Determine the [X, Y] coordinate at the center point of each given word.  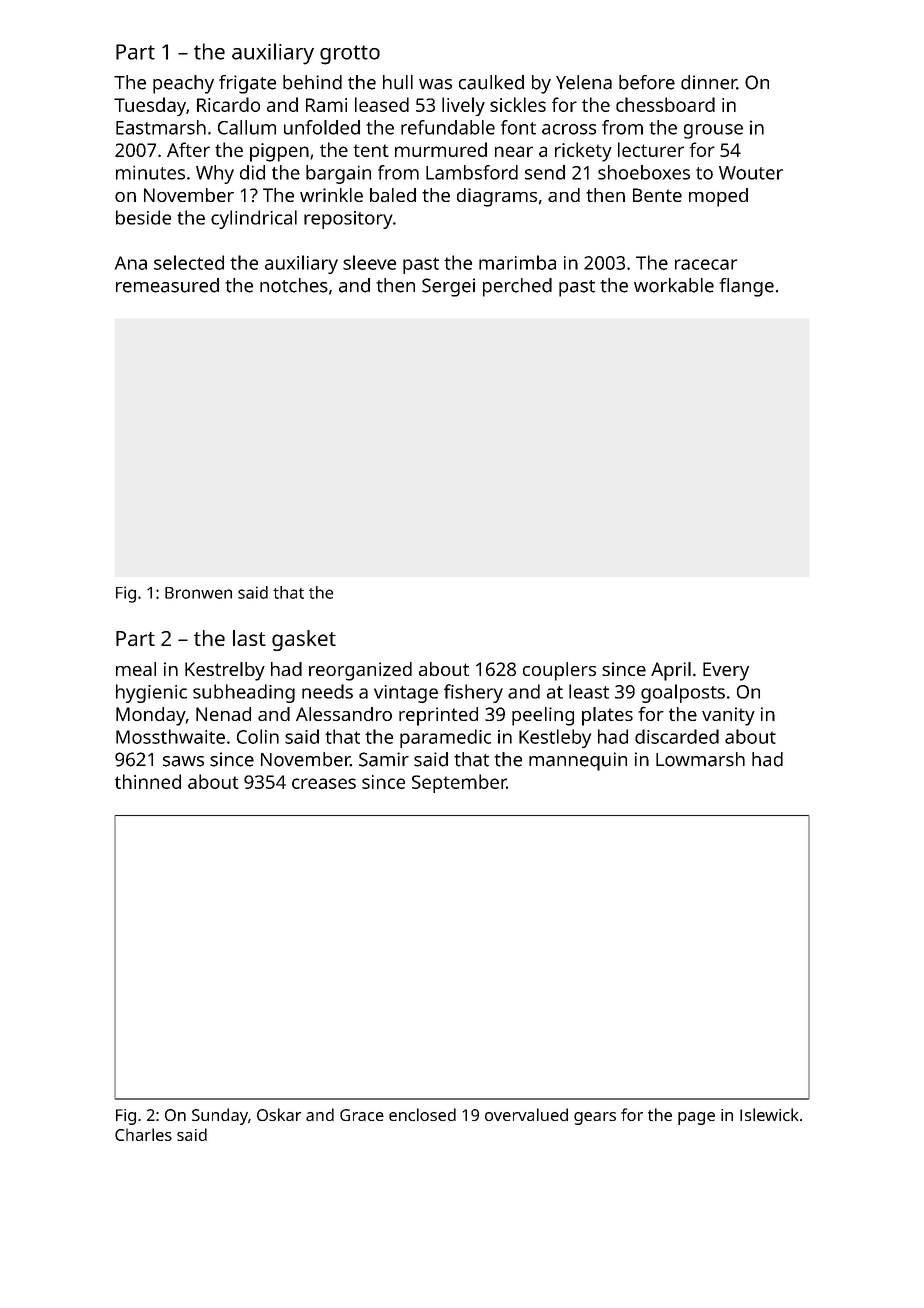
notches [294, 285]
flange [746, 287]
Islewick [769, 1114]
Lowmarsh [700, 759]
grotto [350, 55]
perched [517, 287]
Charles [143, 1134]
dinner [709, 82]
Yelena [584, 82]
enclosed [422, 1114]
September [459, 783]
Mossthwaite [170, 736]
